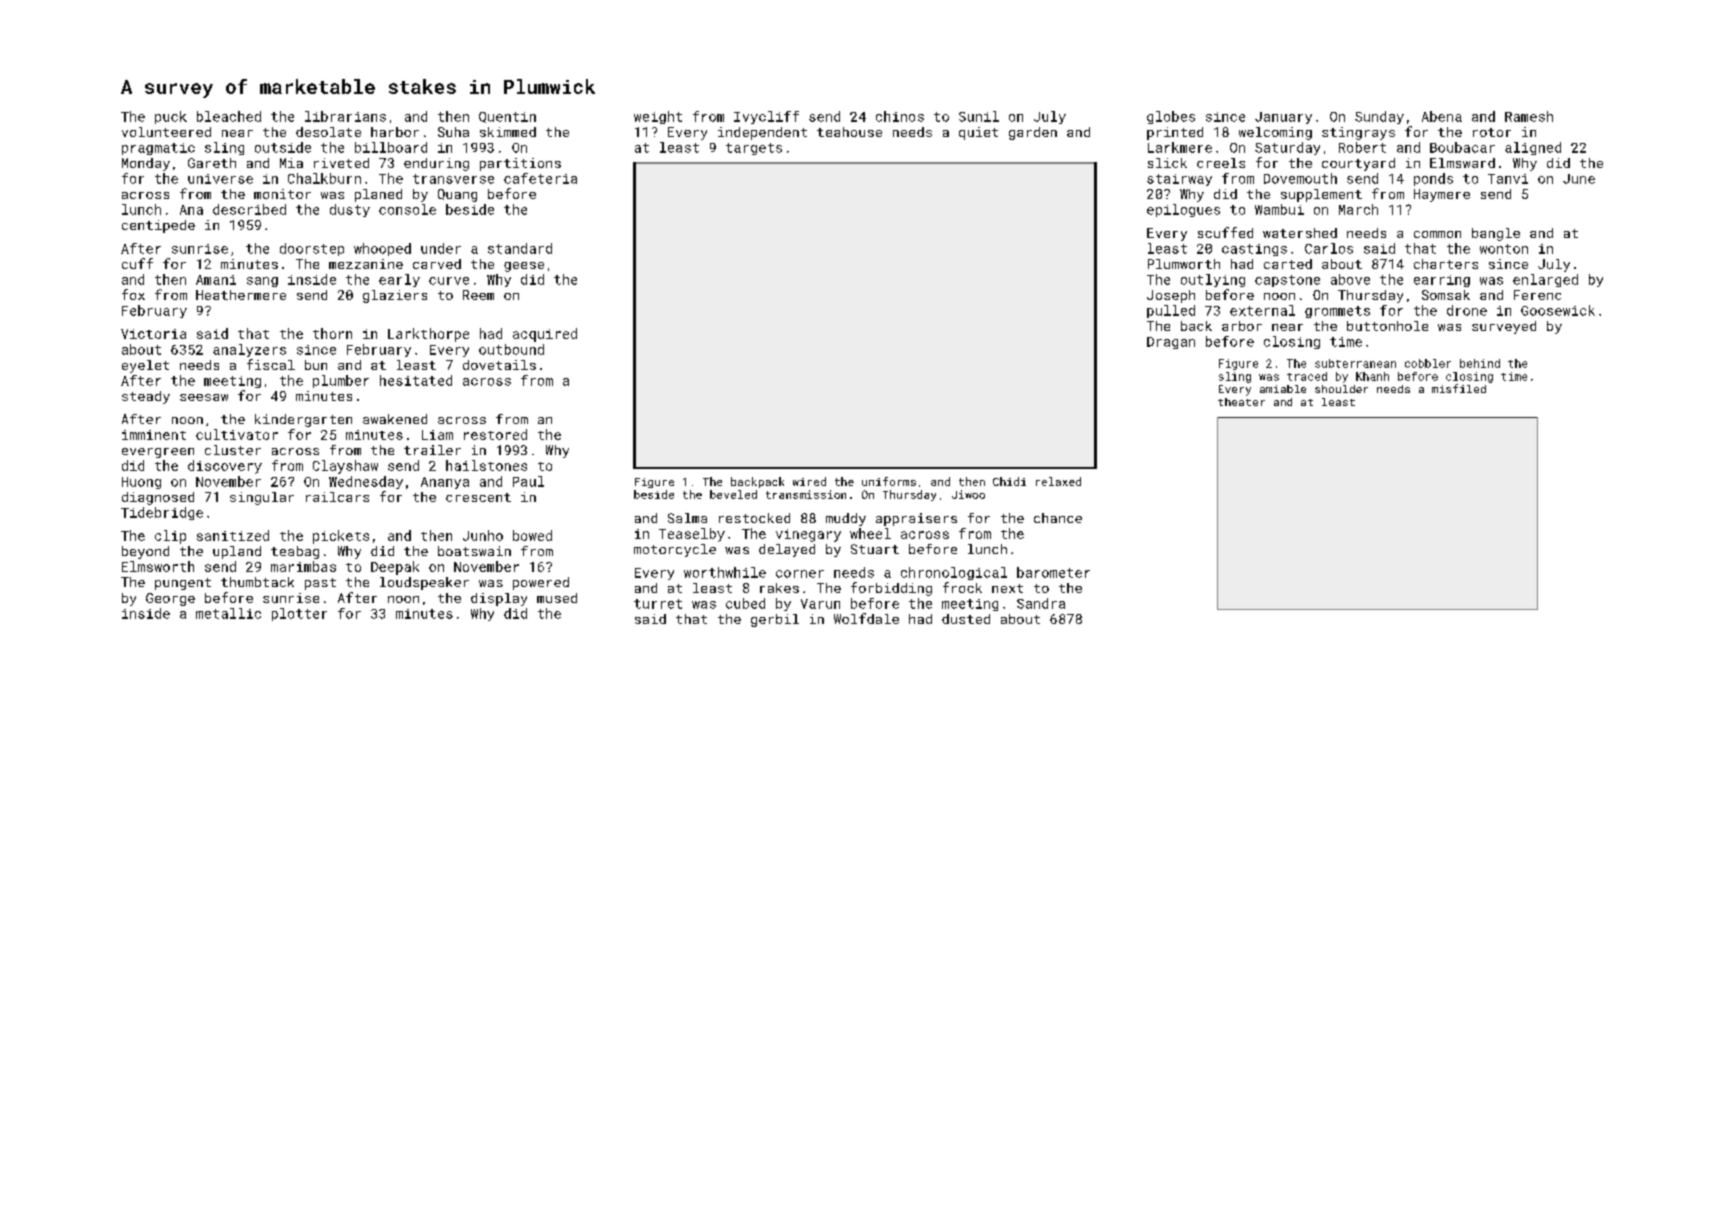  Describe the element at coordinates (1184, 264) in the page. I see `Plumworth` at that location.
